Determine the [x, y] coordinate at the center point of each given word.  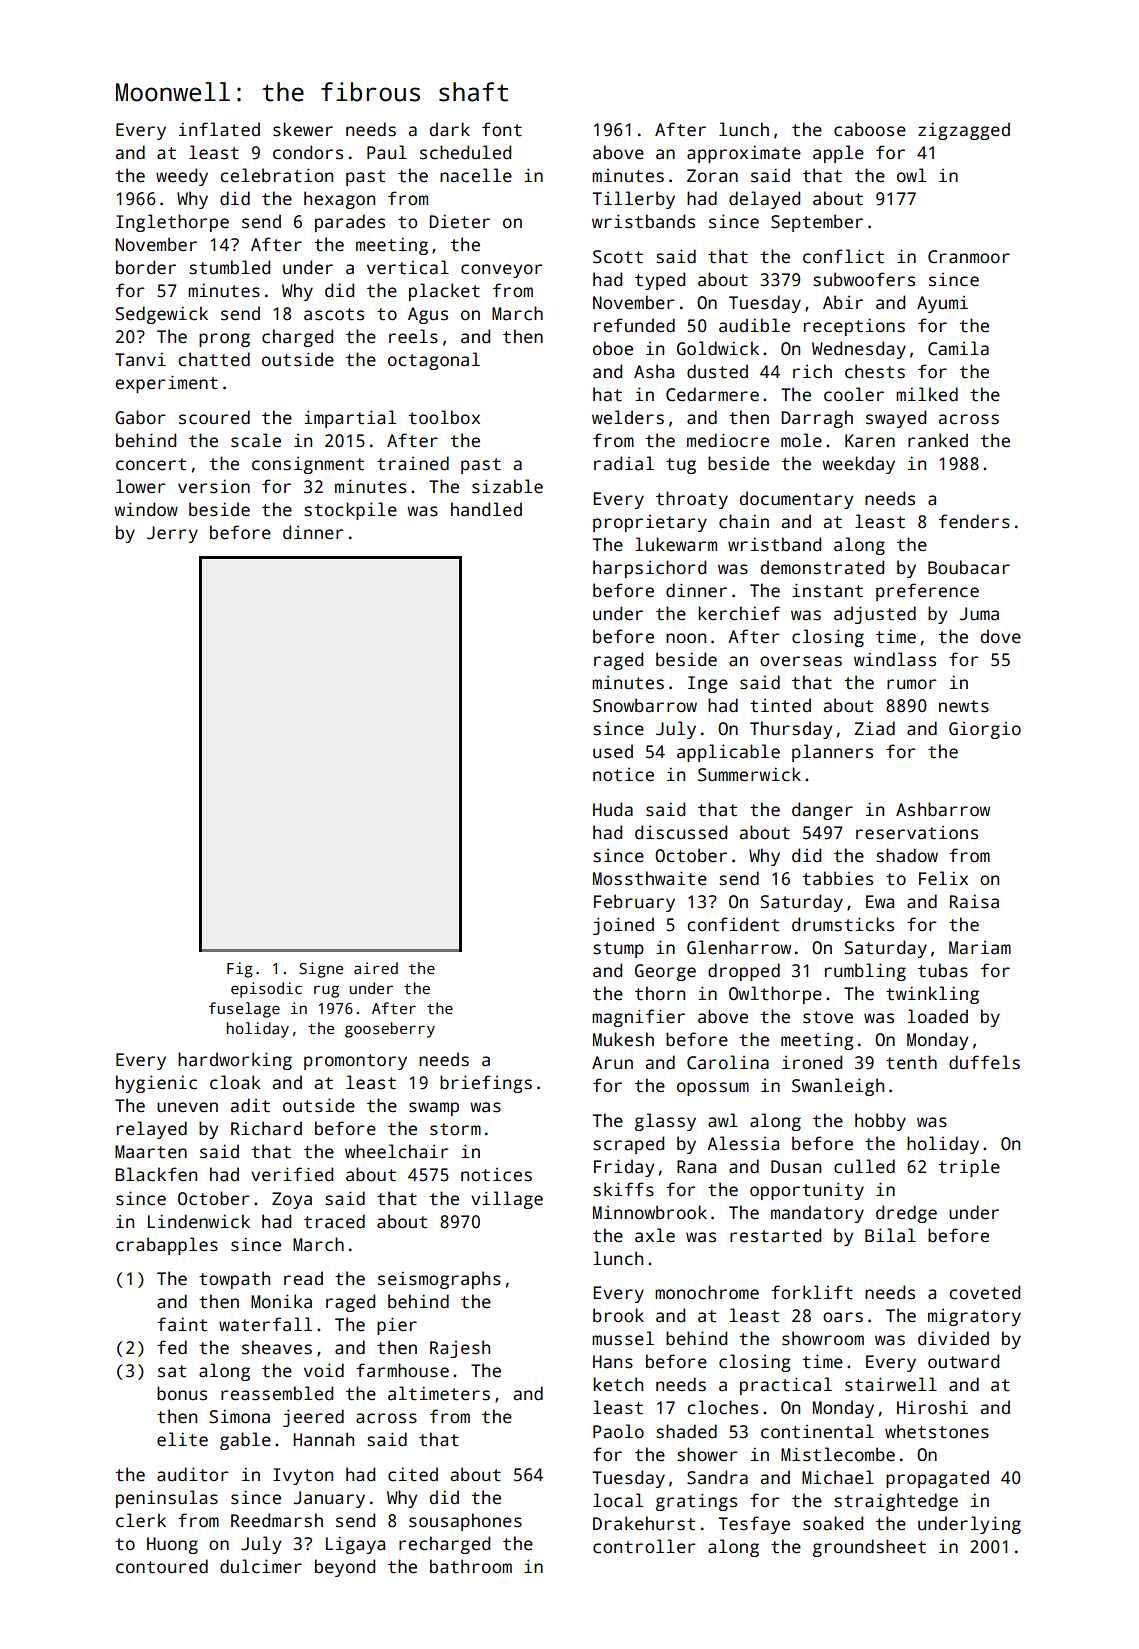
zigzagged [964, 131]
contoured [162, 1566]
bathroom [471, 1566]
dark [450, 129]
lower [141, 486]
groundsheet [869, 1548]
